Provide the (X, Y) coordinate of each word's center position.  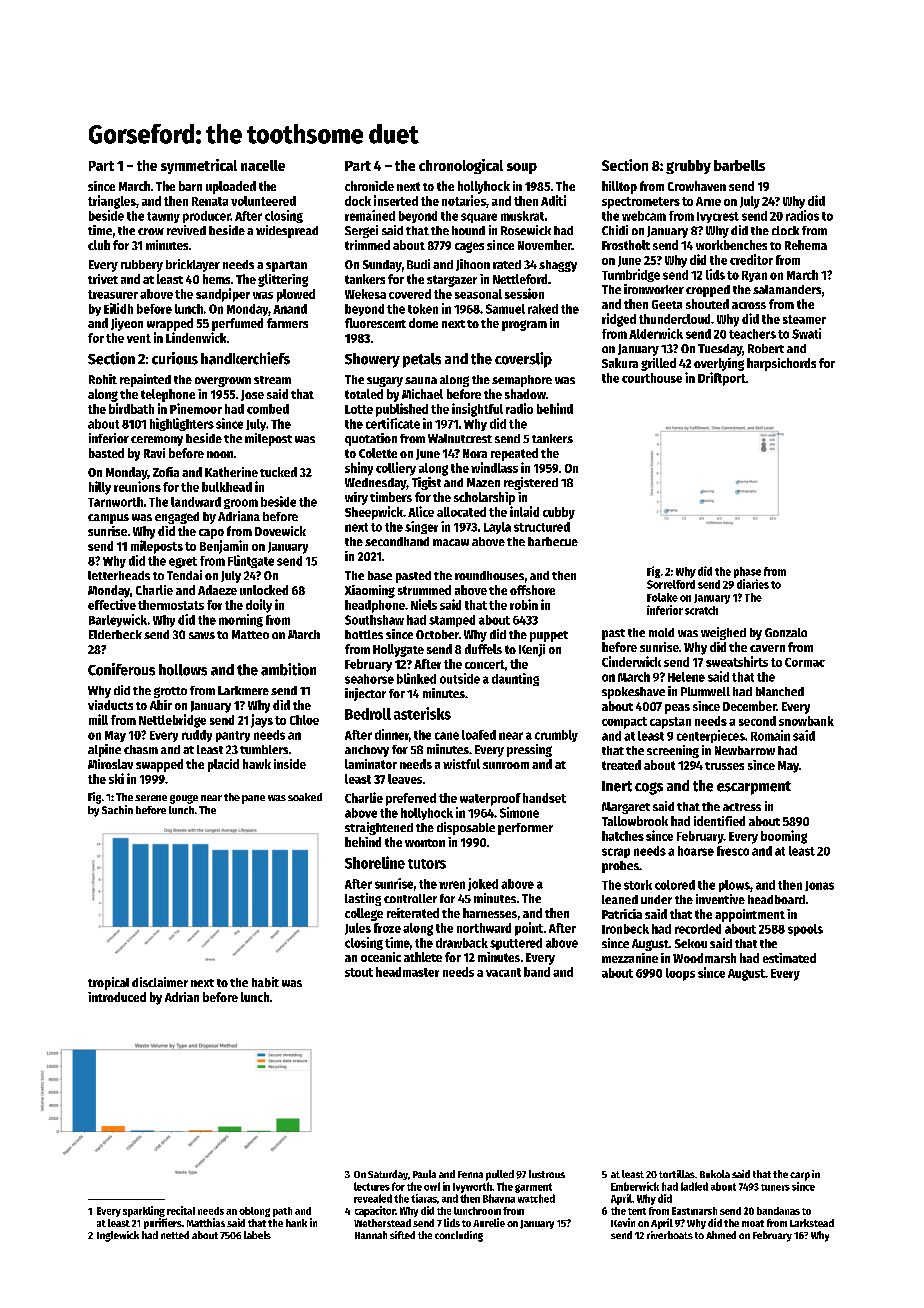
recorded (698, 929)
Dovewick (280, 531)
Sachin (117, 809)
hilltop (619, 187)
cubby (559, 513)
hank (296, 1223)
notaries (464, 200)
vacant (503, 972)
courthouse (652, 378)
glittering (283, 280)
